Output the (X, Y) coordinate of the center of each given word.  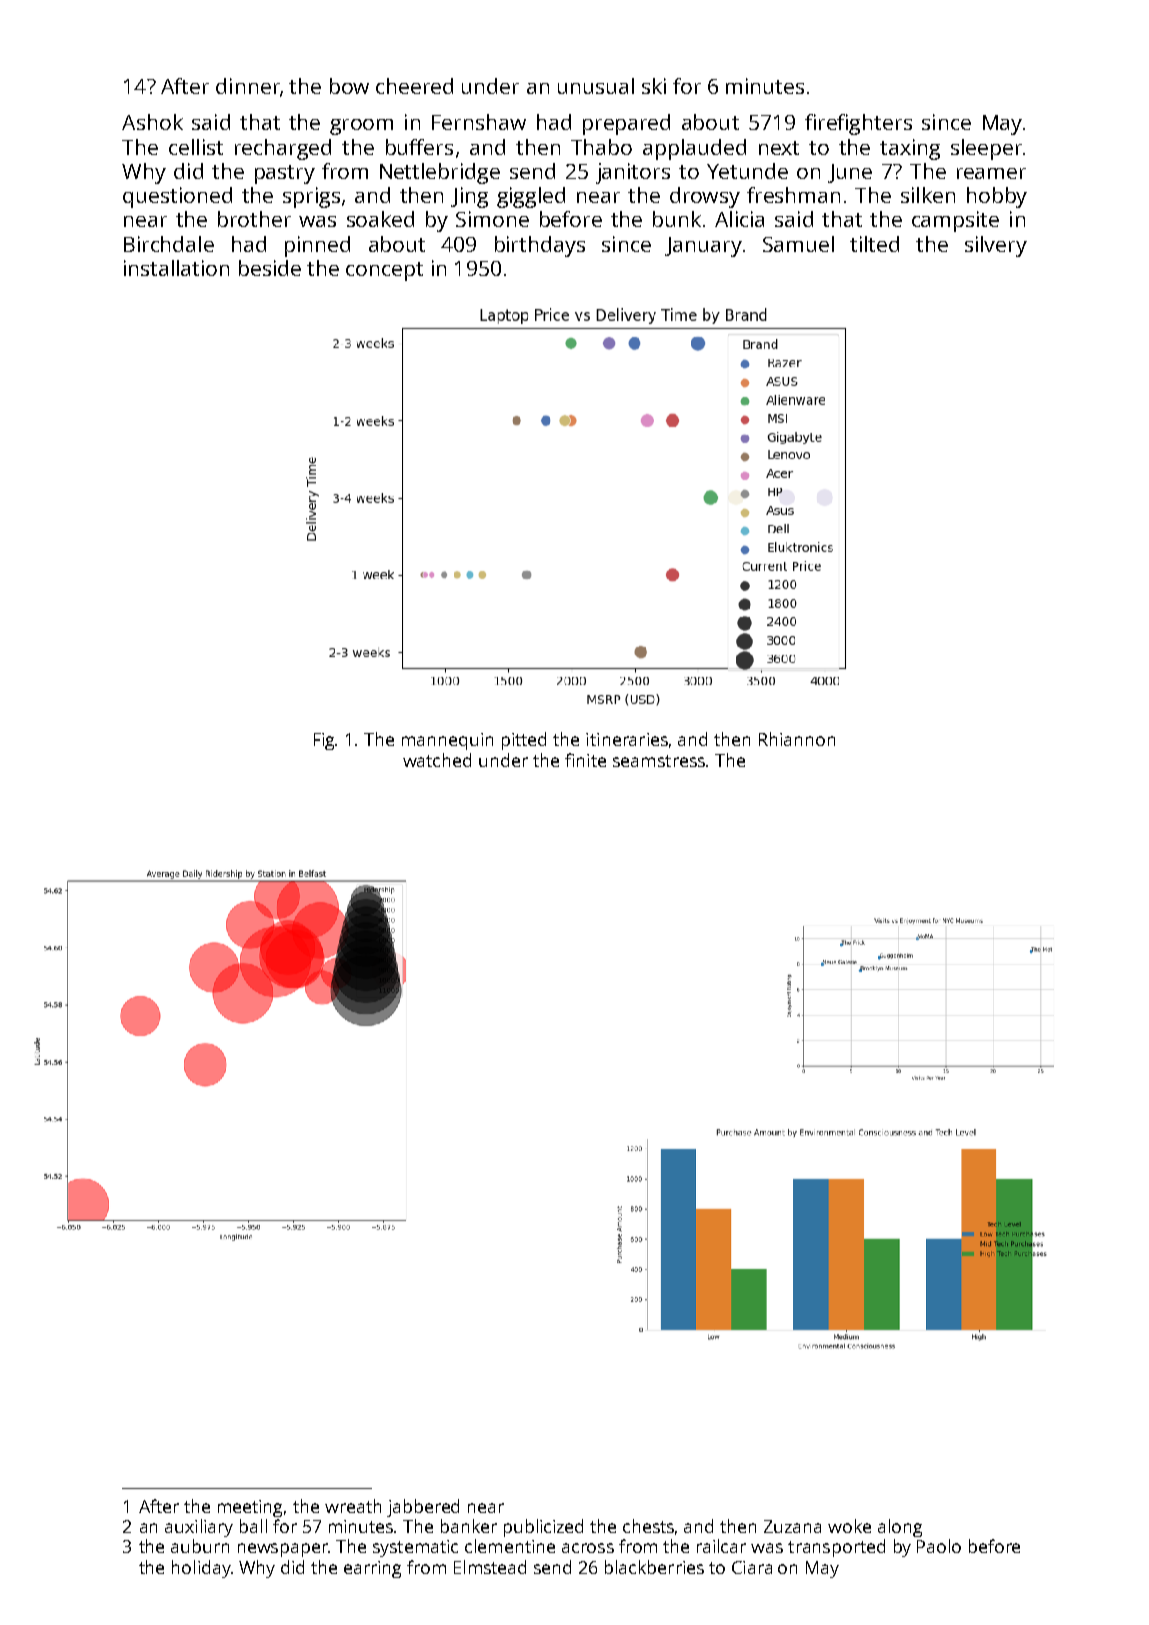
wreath (353, 1506)
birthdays (540, 246)
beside (270, 268)
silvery (996, 246)
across (588, 1548)
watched (437, 760)
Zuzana (792, 1526)
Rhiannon (797, 739)
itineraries (627, 739)
